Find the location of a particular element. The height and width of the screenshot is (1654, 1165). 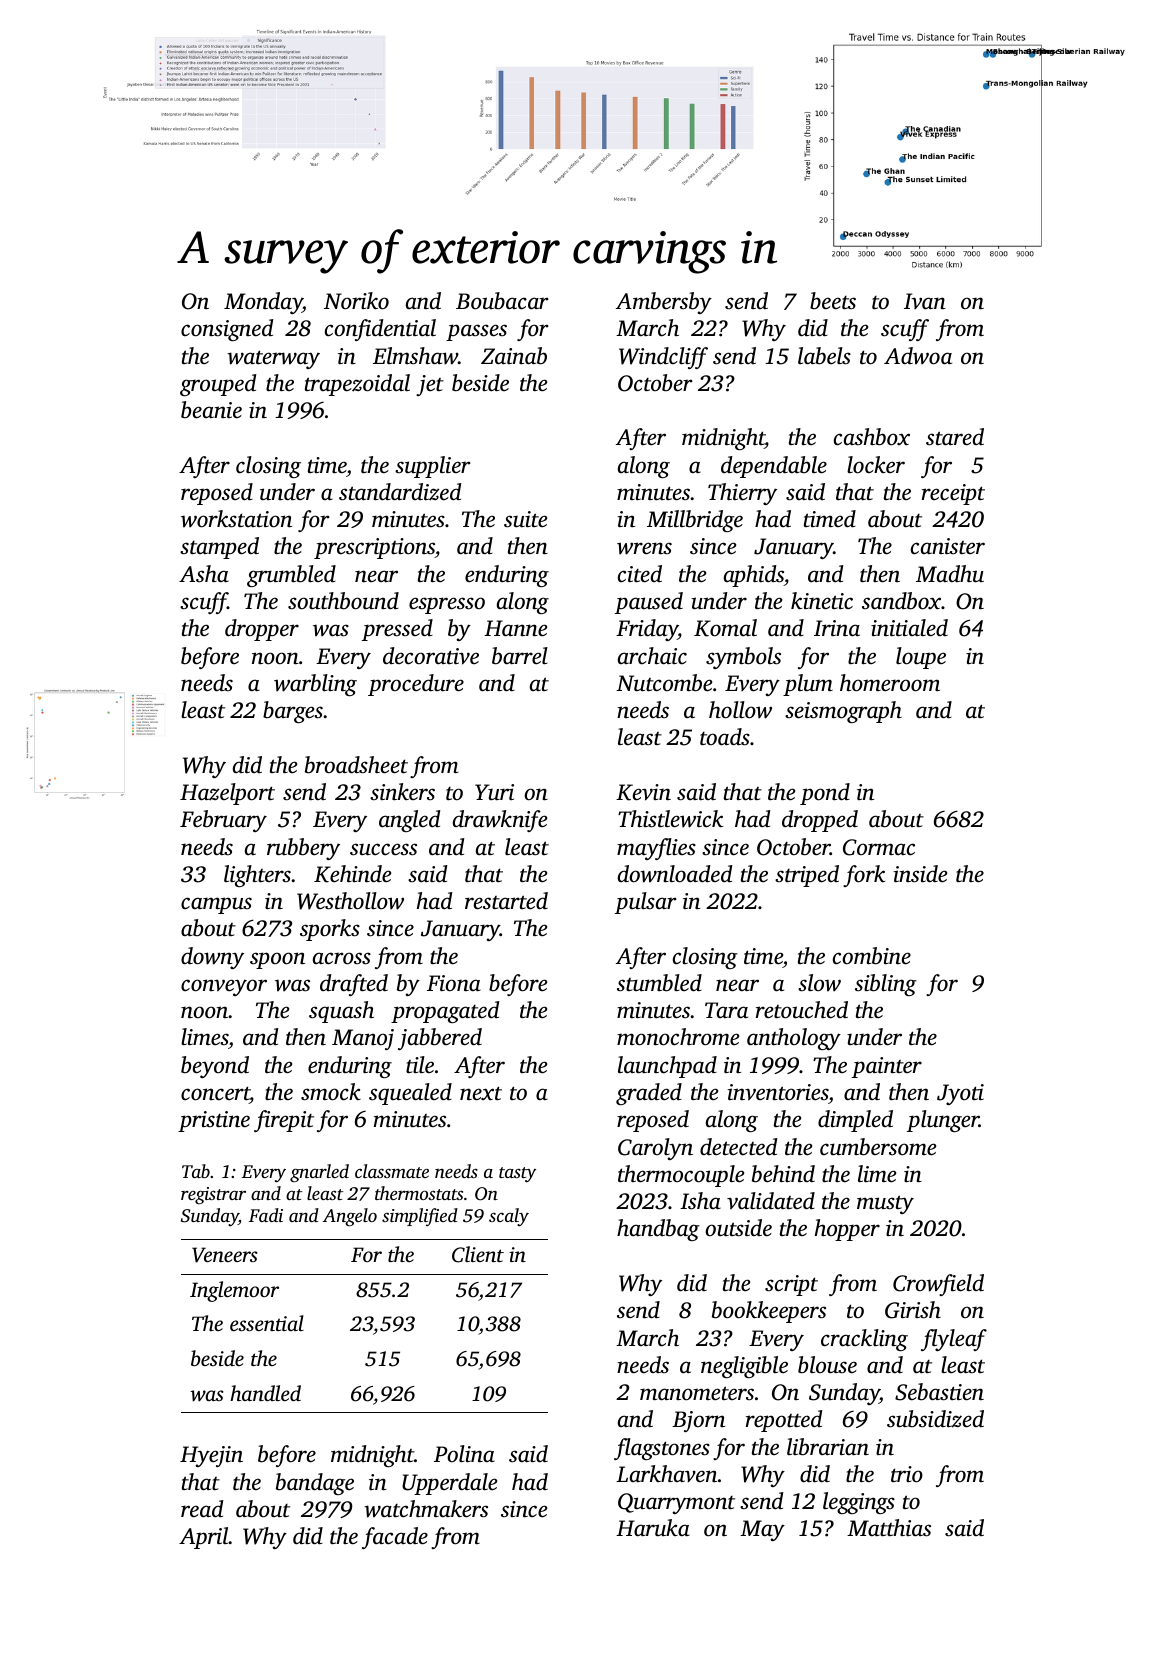

standardized is located at coordinates (400, 492).
